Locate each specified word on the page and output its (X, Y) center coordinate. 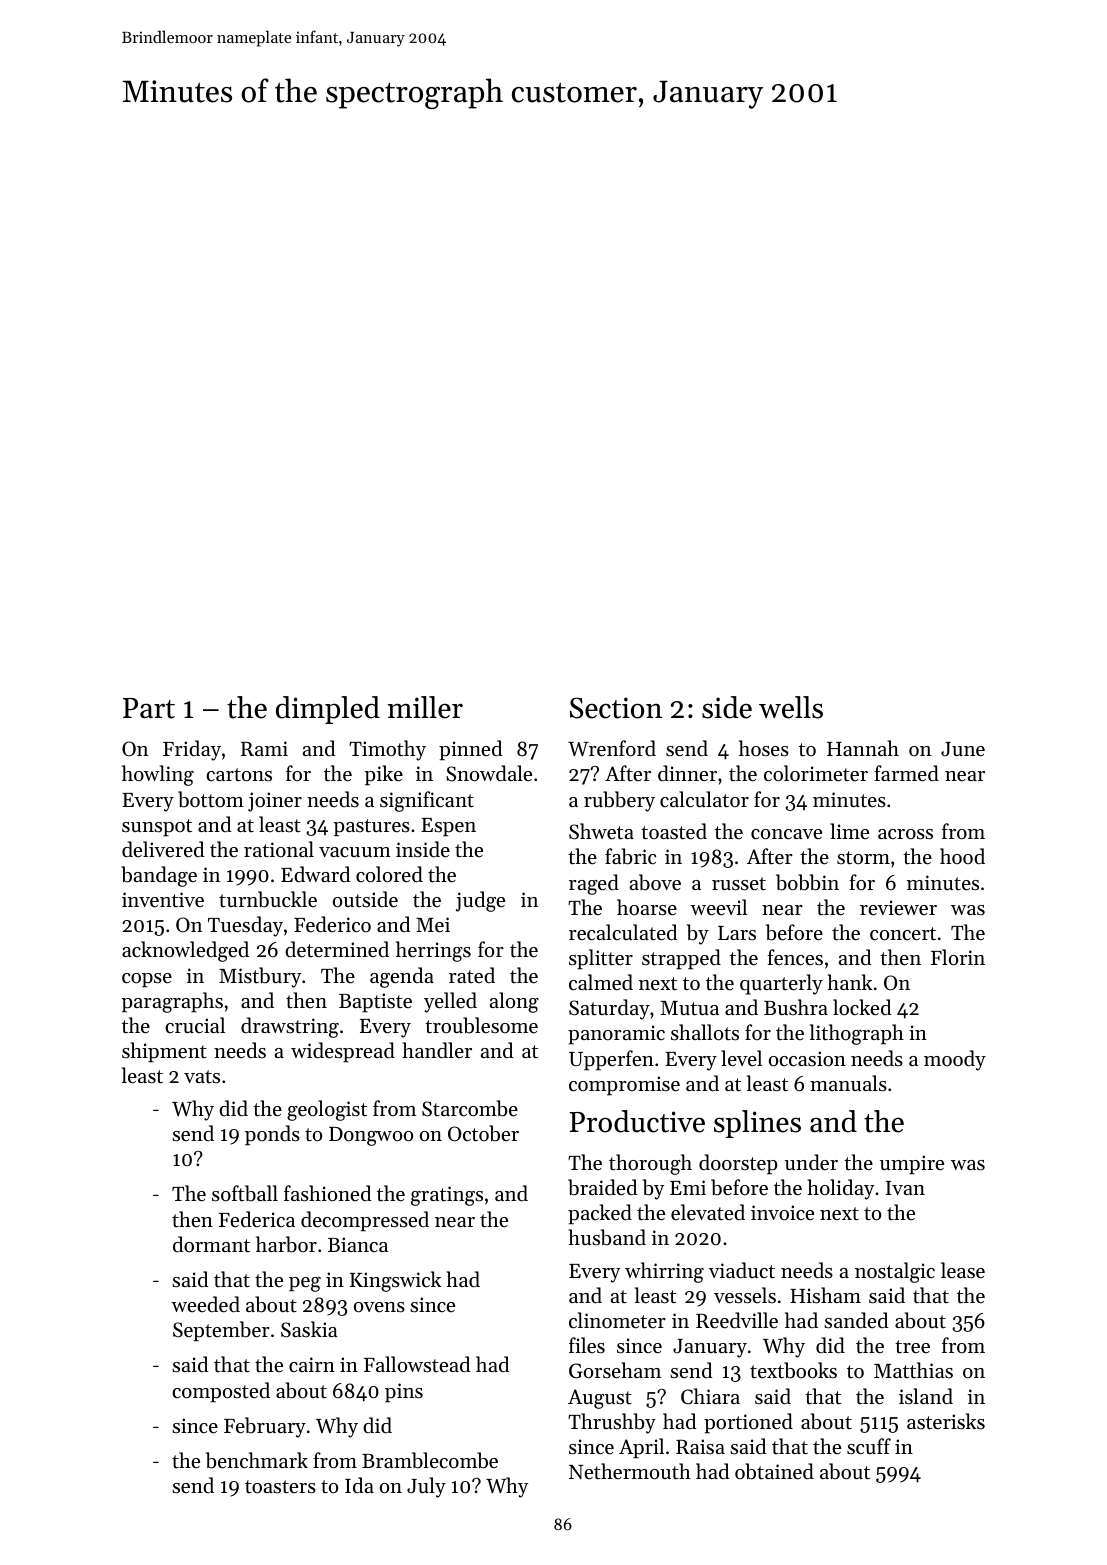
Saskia (309, 1329)
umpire (912, 1165)
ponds (272, 1135)
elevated (708, 1212)
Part (149, 708)
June (963, 749)
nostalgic (895, 1272)
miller (425, 707)
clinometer (617, 1320)
